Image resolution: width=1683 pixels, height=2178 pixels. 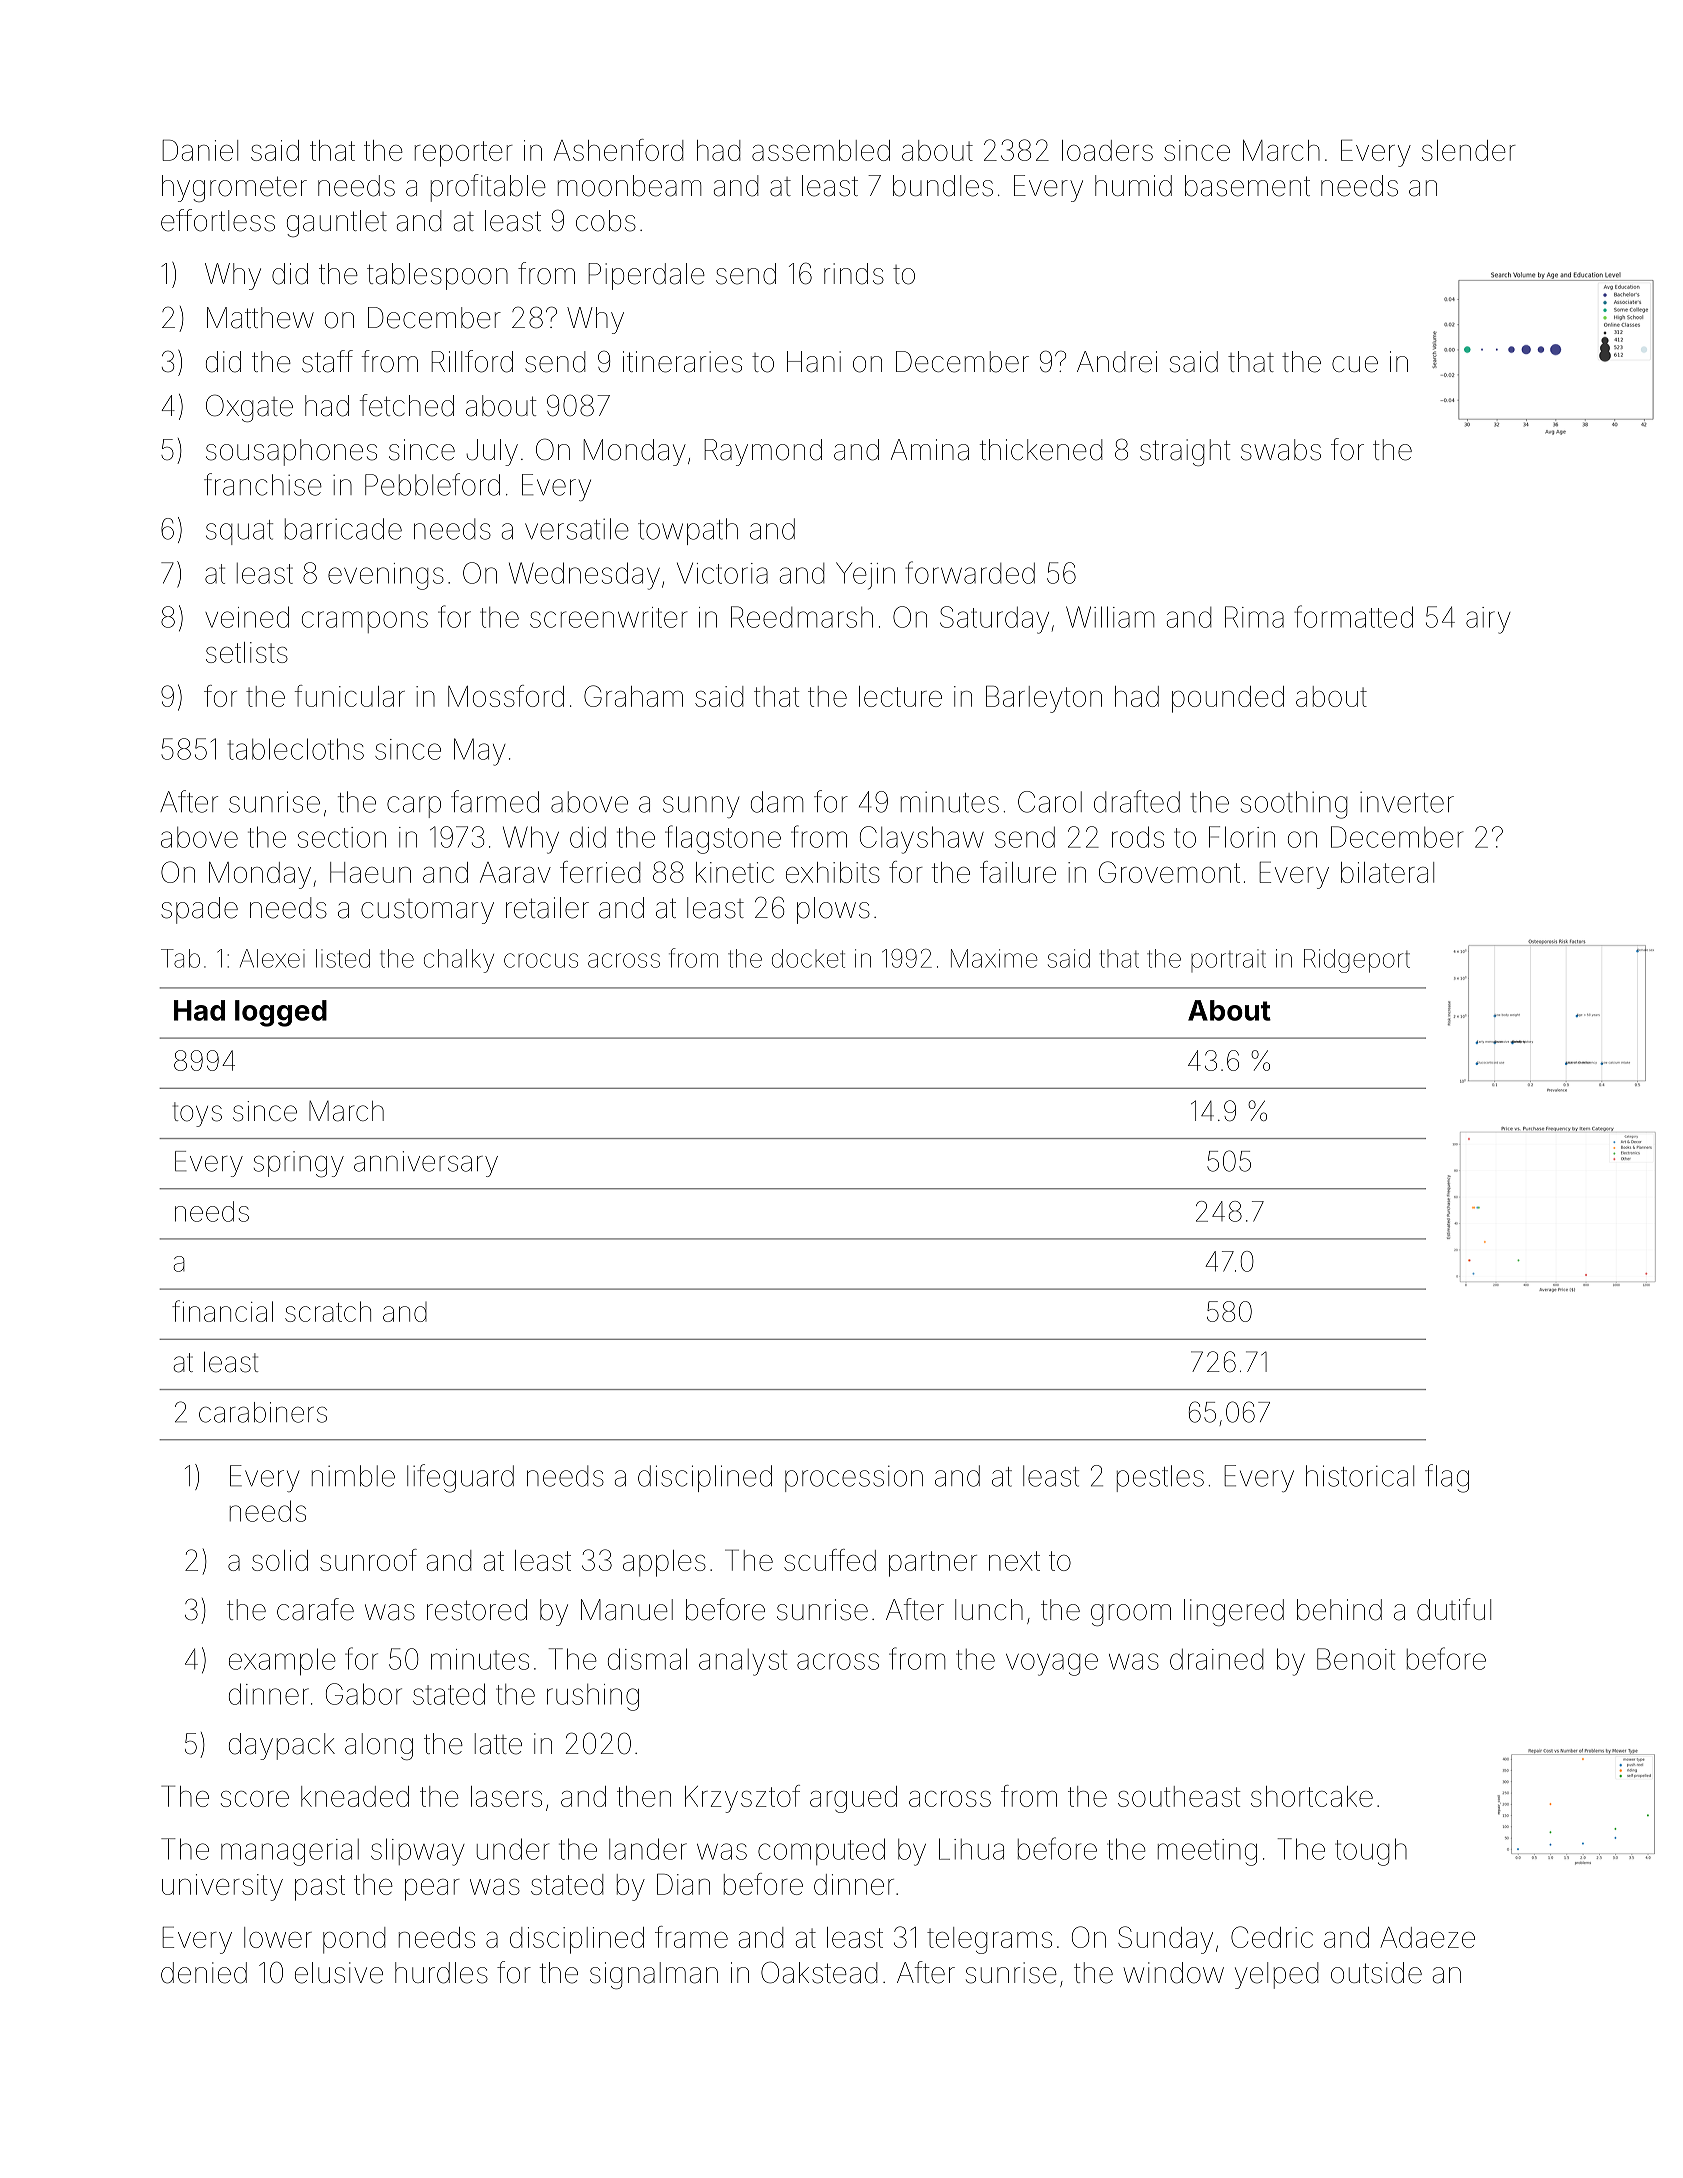 I want to click on daypack, so click(x=282, y=1746).
